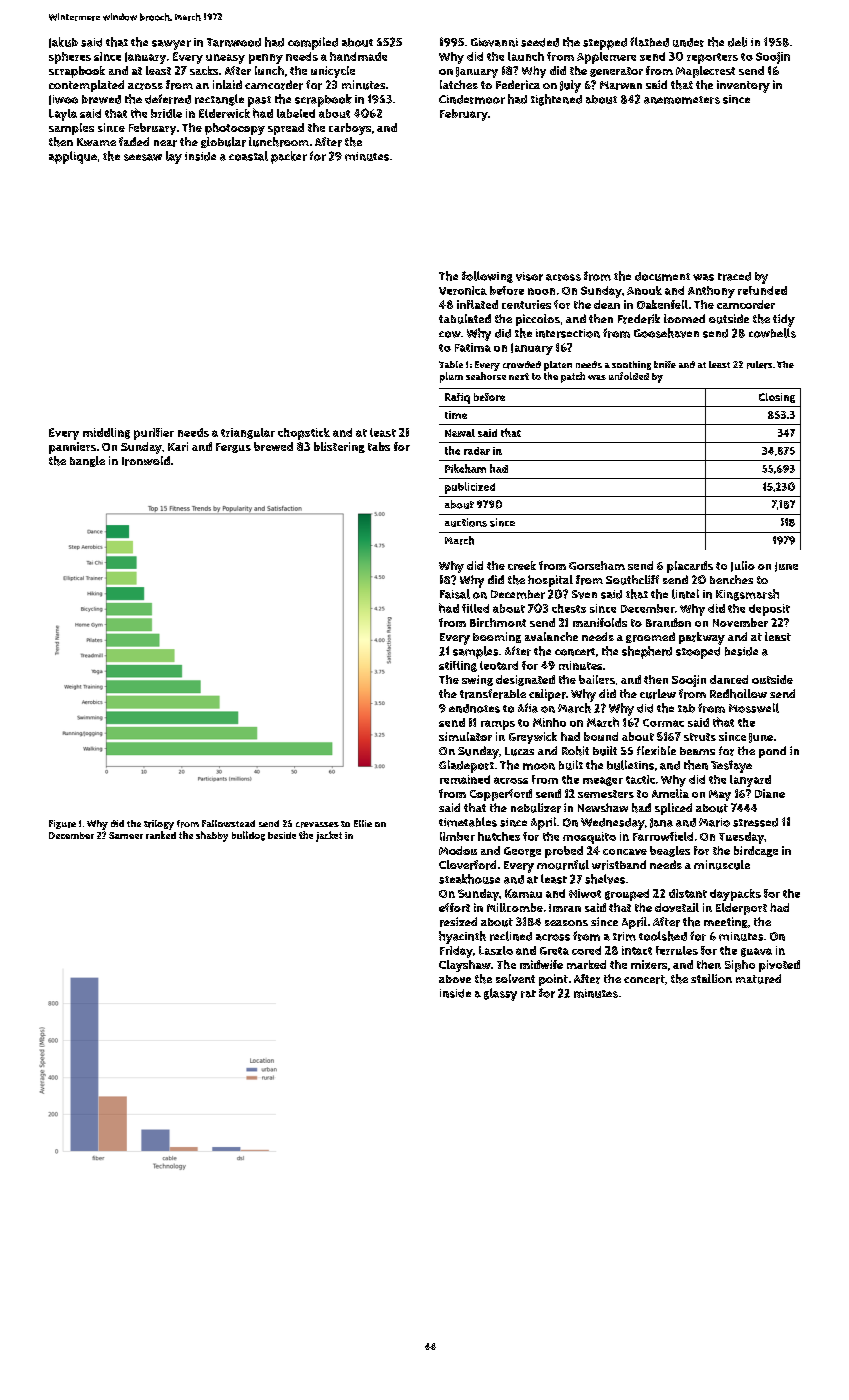  What do you see at coordinates (143, 157) in the screenshot?
I see `seesaw` at bounding box center [143, 157].
